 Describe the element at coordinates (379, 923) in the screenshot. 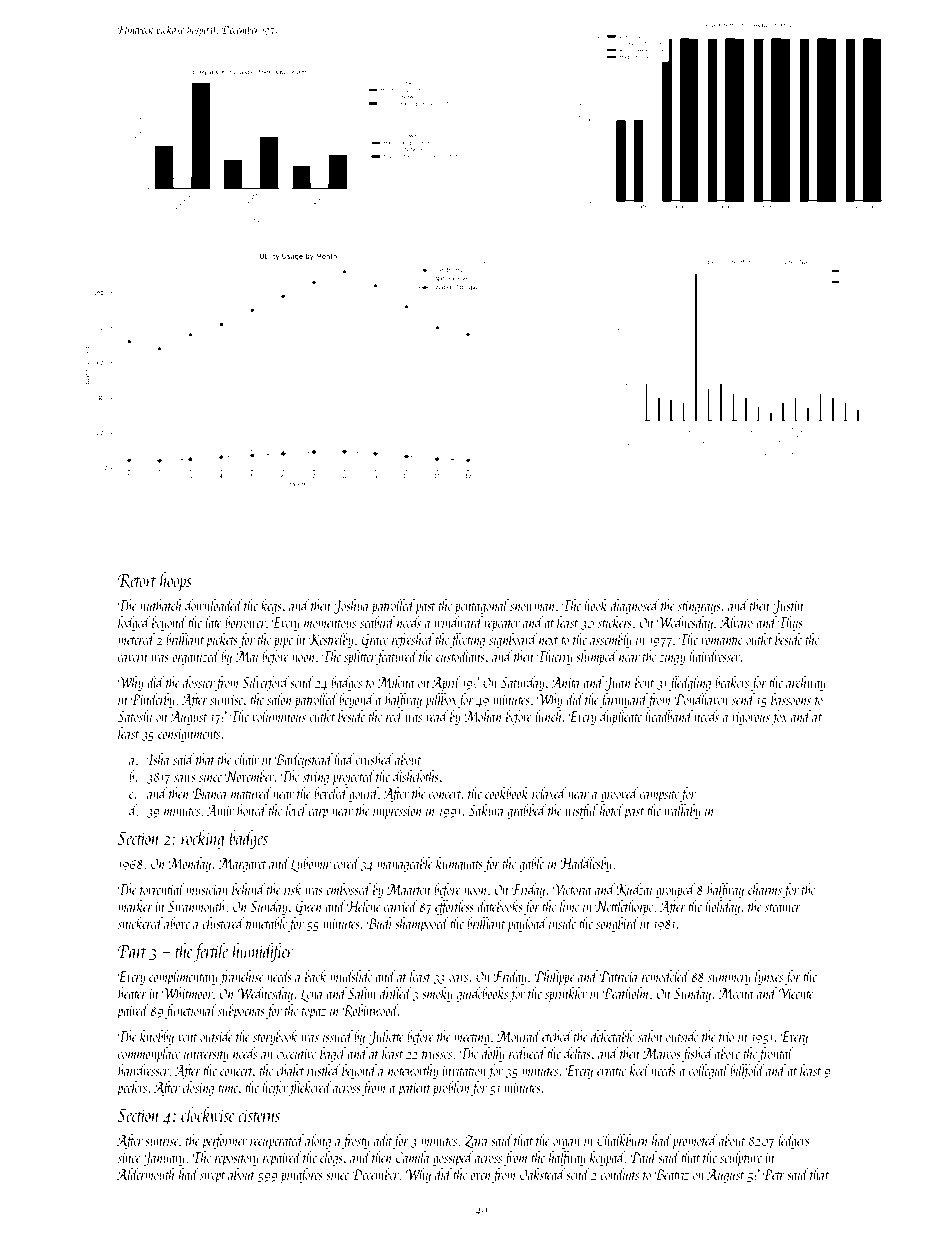

I see `Budi` at that location.
